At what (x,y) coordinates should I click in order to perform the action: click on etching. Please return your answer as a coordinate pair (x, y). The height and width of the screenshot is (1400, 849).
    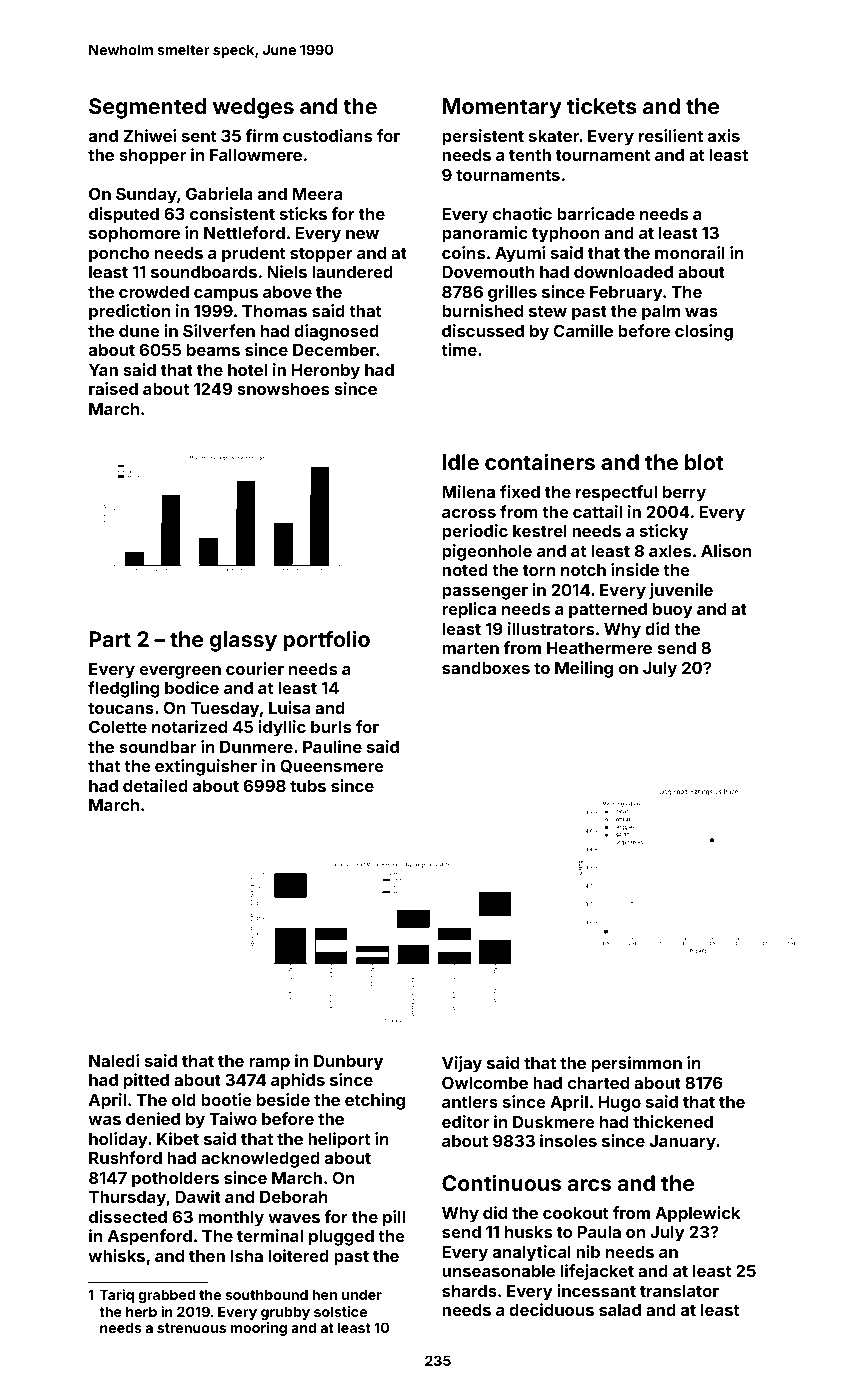
    Looking at the image, I should click on (375, 1101).
